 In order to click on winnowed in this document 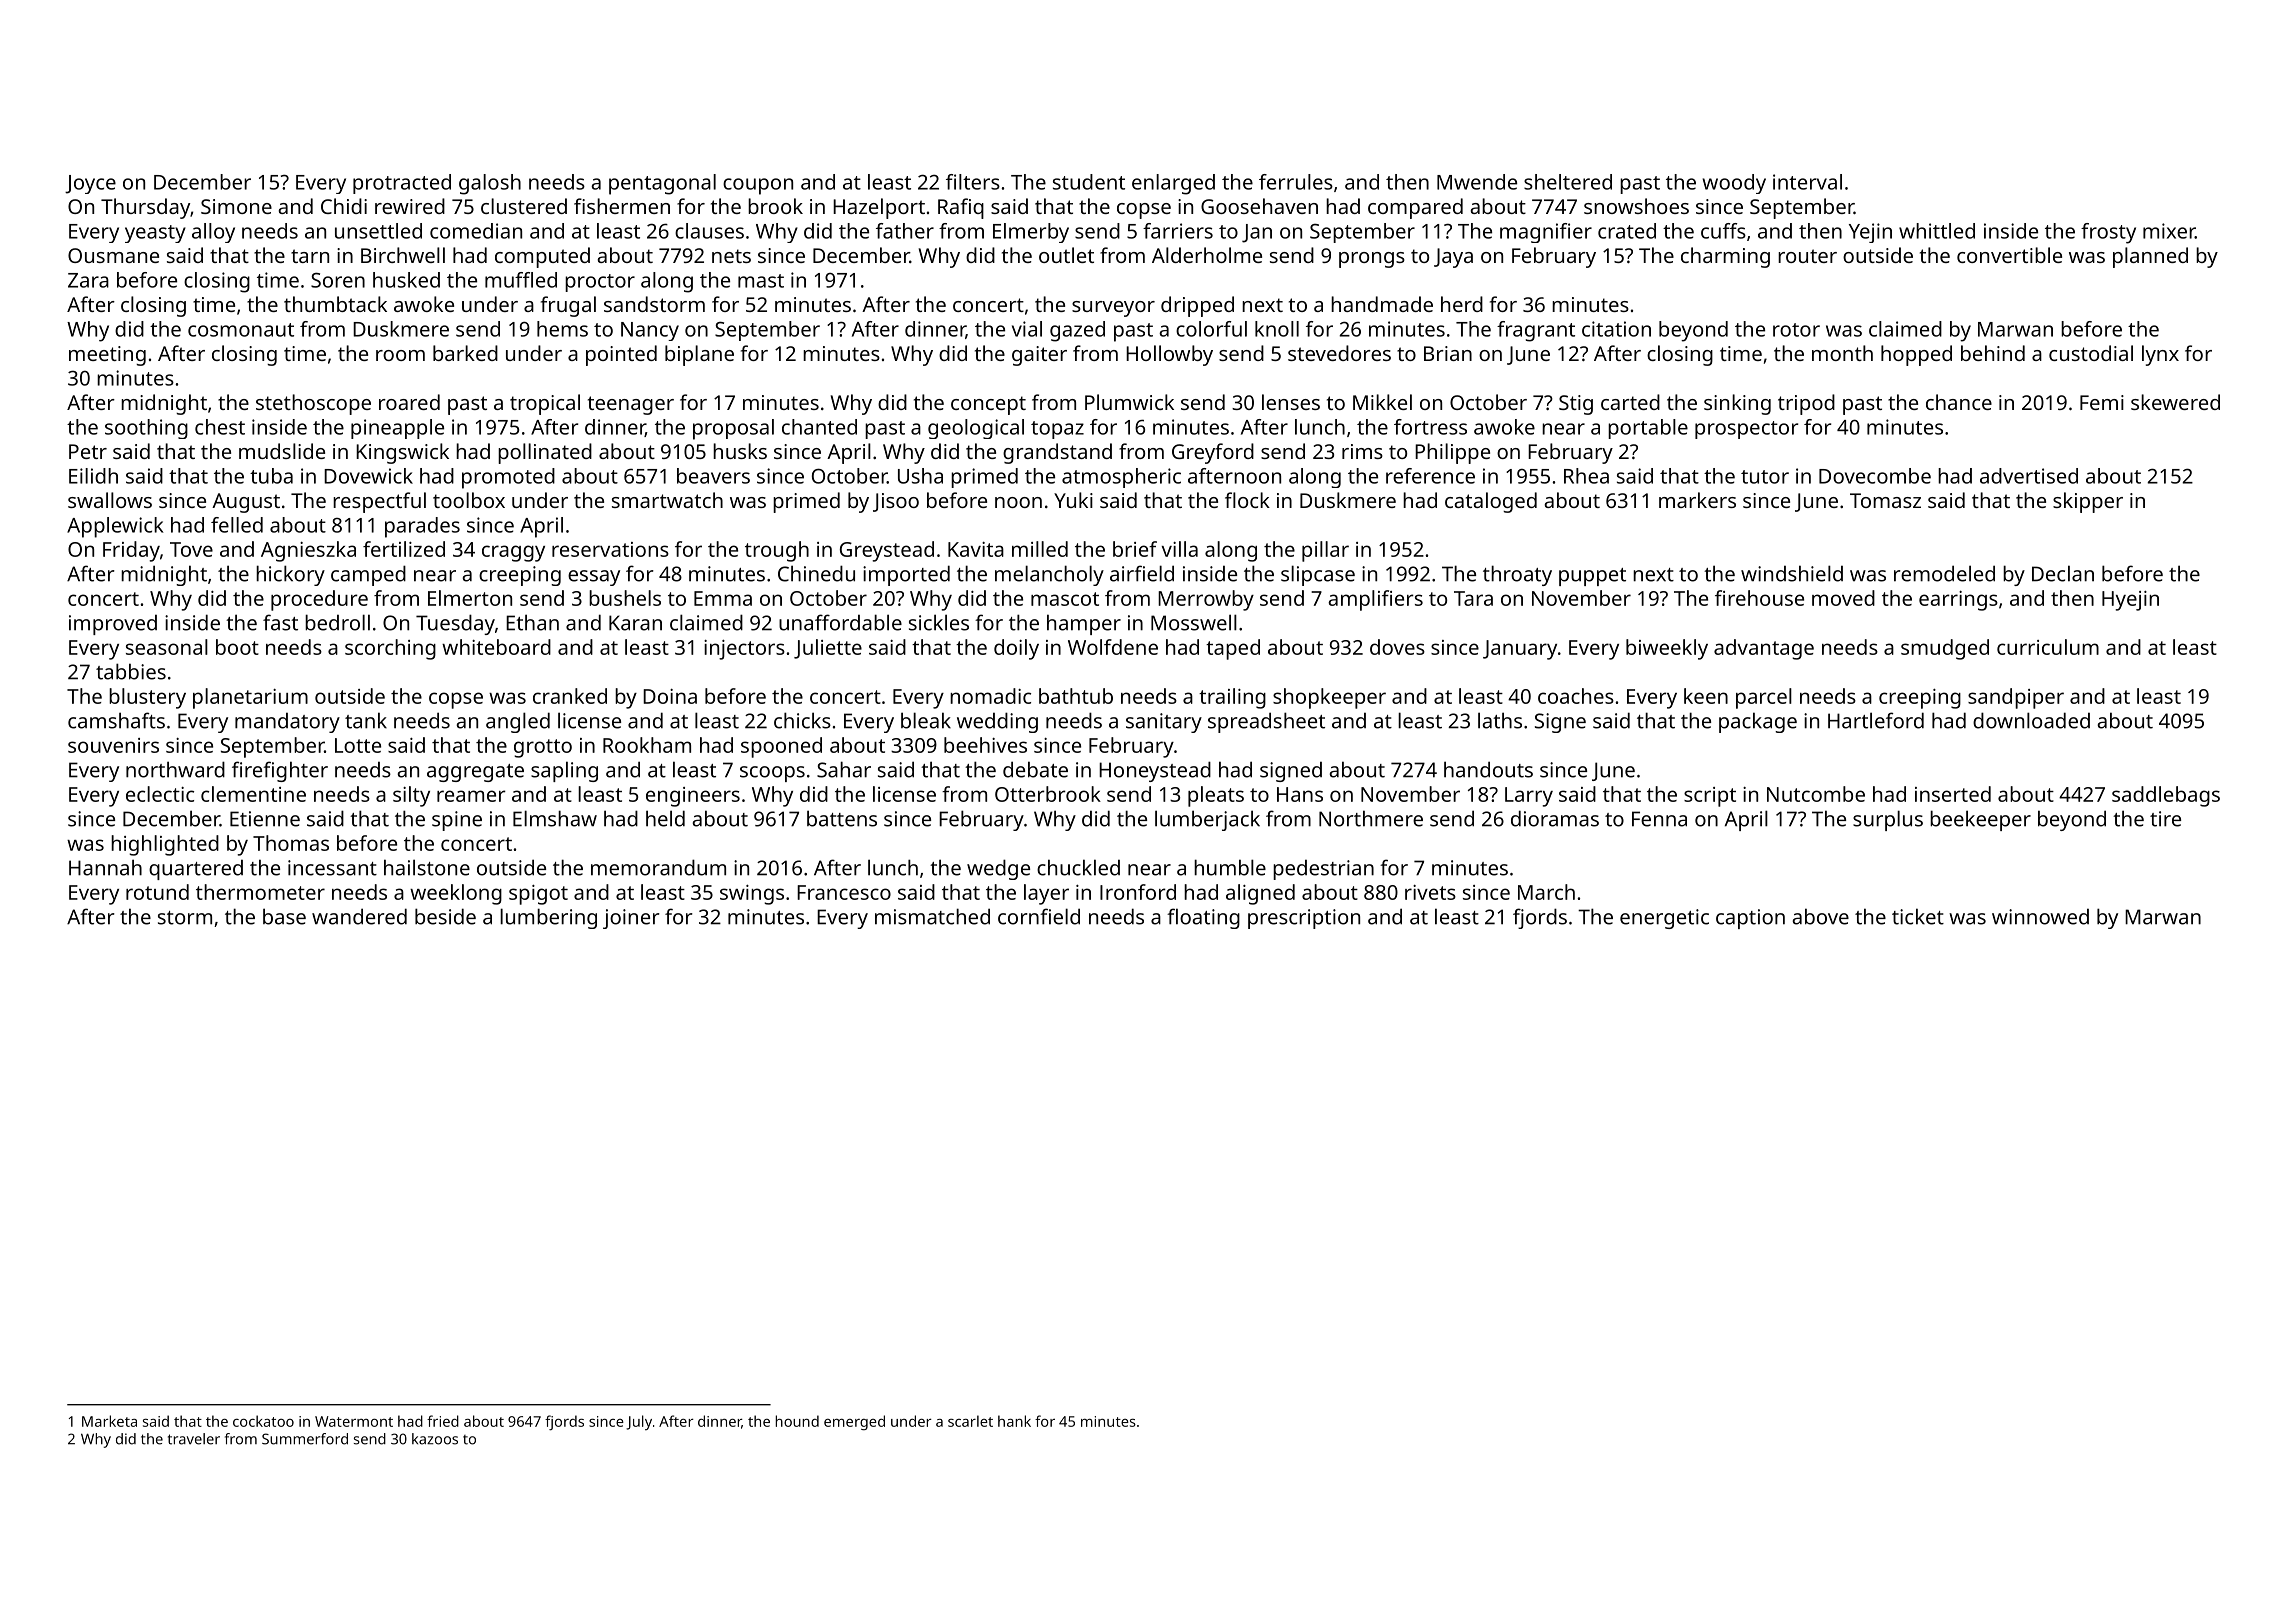, I will do `click(2040, 916)`.
